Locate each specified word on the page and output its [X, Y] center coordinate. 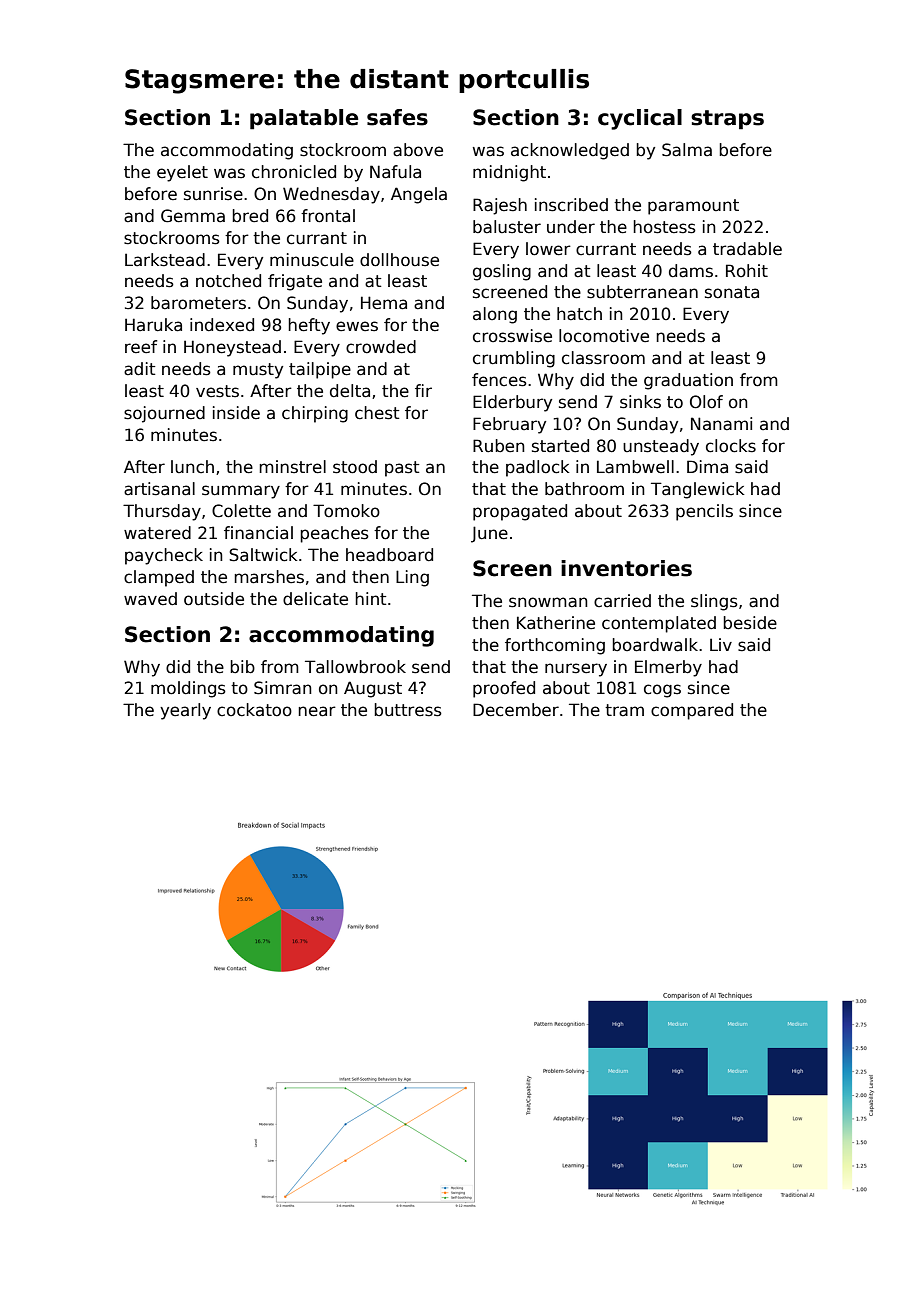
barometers [198, 303]
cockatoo [254, 710]
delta [350, 391]
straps [727, 120]
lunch [192, 467]
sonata [732, 292]
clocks [731, 446]
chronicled [294, 172]
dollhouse [399, 260]
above [418, 150]
